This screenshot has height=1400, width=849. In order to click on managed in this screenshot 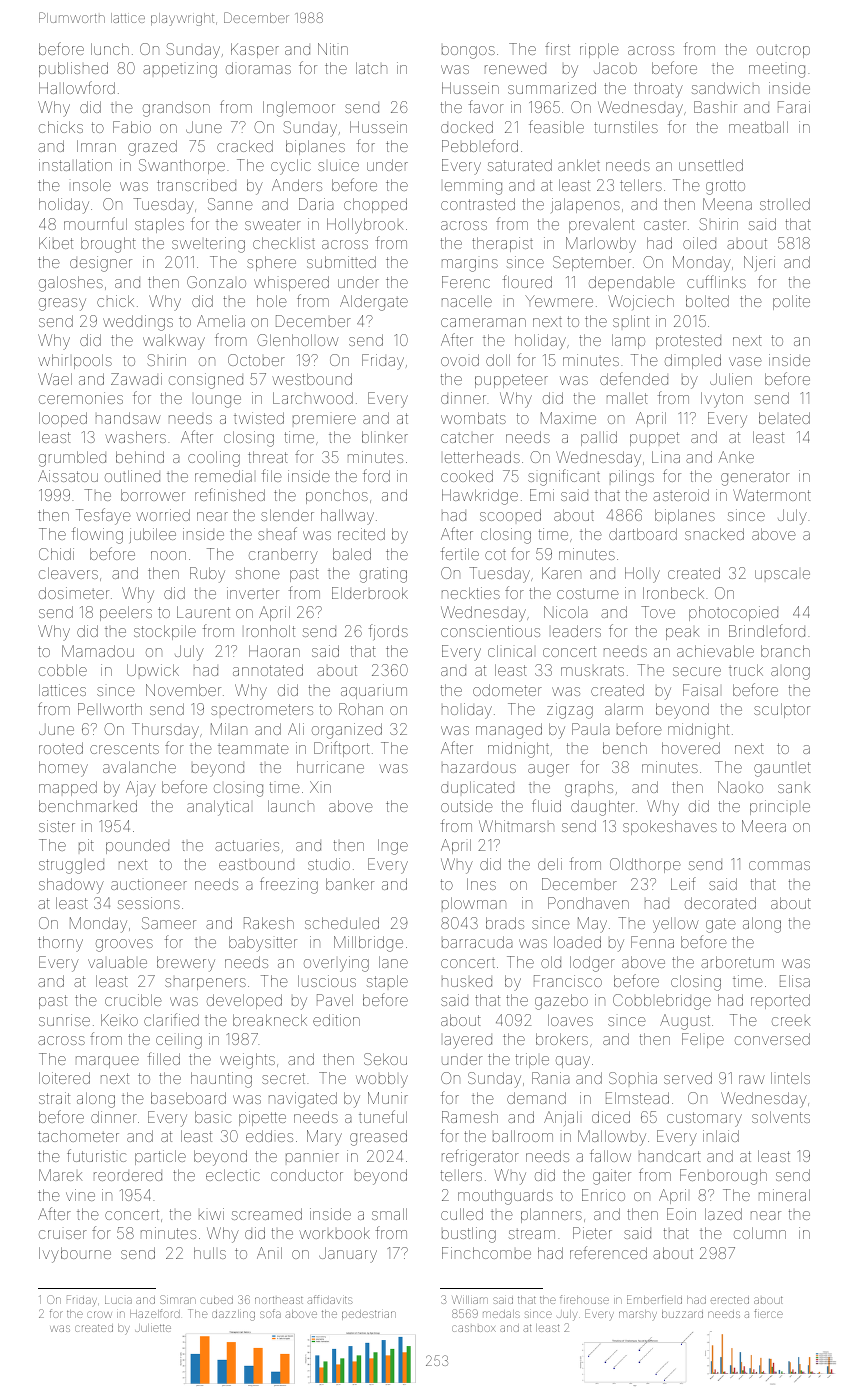, I will do `click(509, 731)`.
